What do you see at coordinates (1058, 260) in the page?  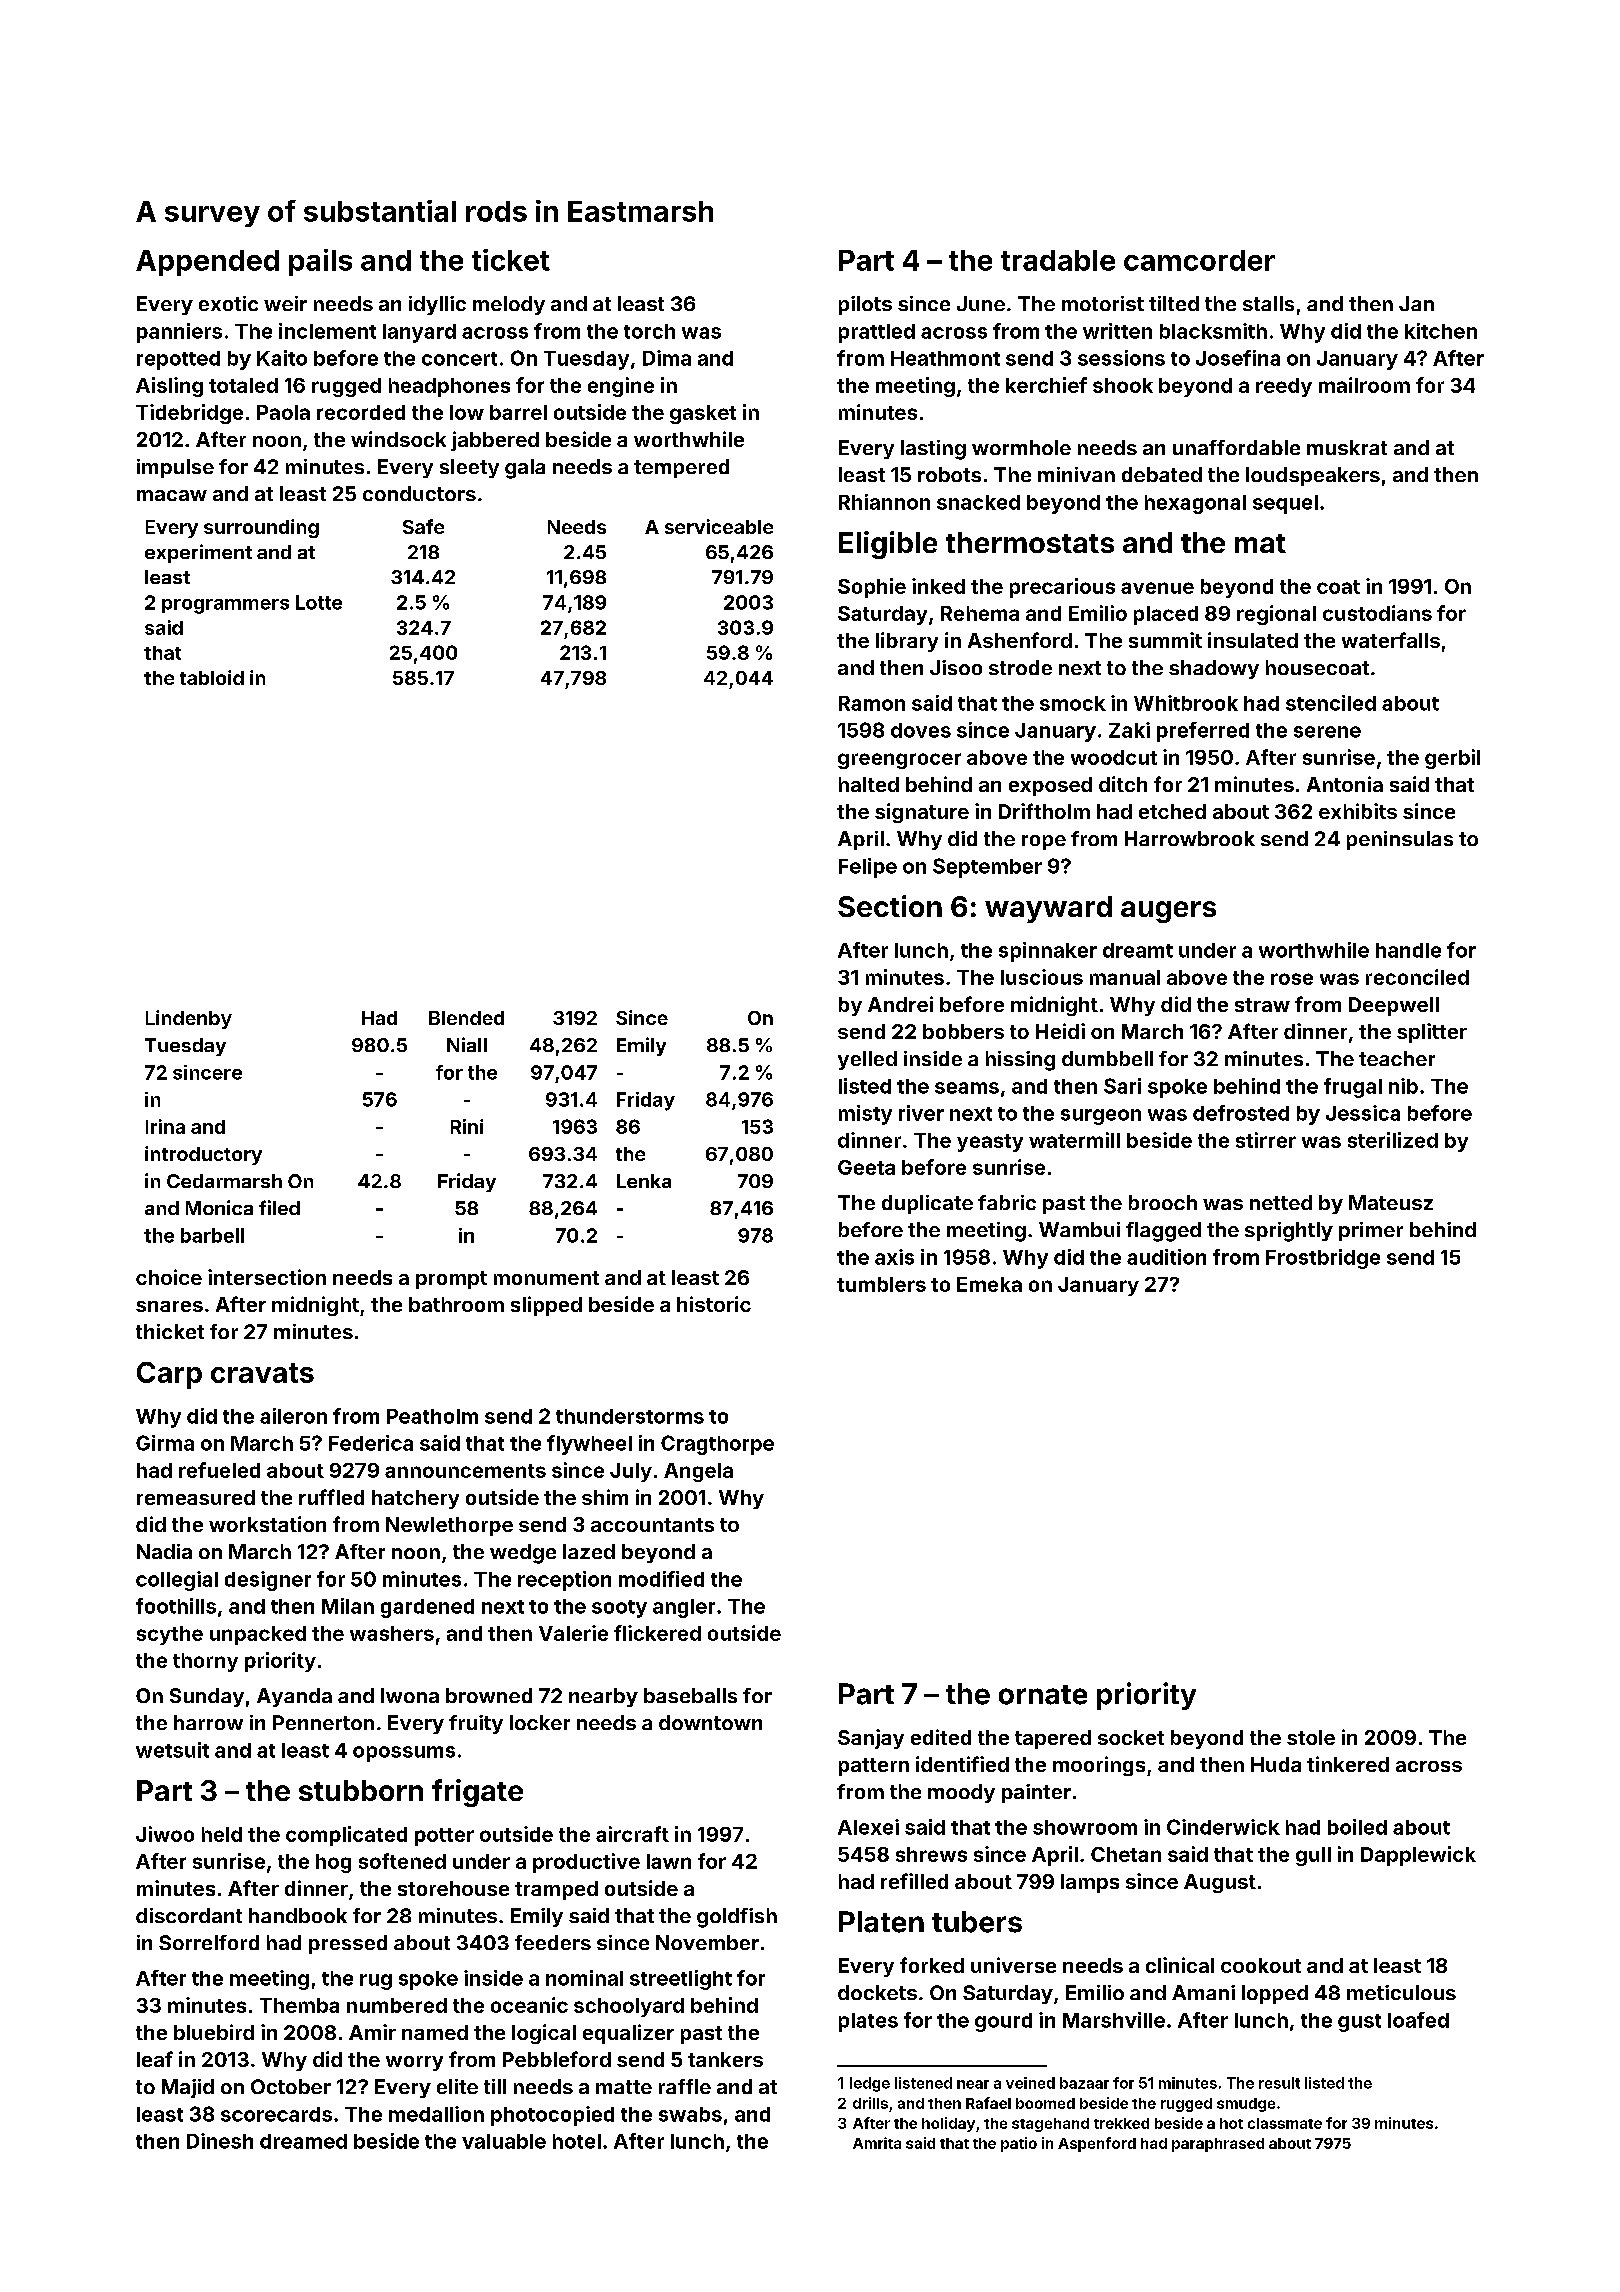 I see `tradable` at bounding box center [1058, 260].
